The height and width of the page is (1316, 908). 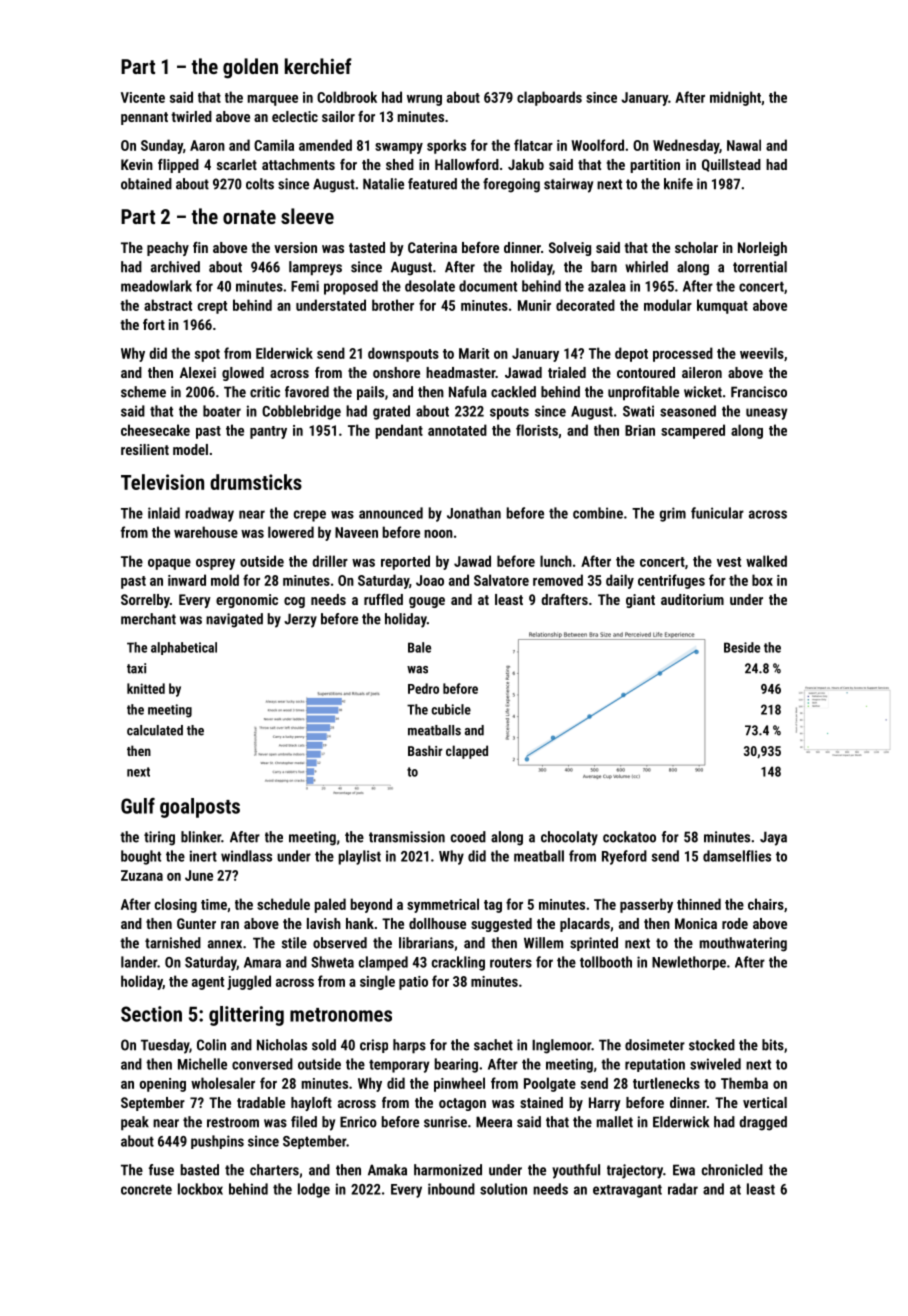 What do you see at coordinates (250, 68) in the page?
I see `golden` at bounding box center [250, 68].
